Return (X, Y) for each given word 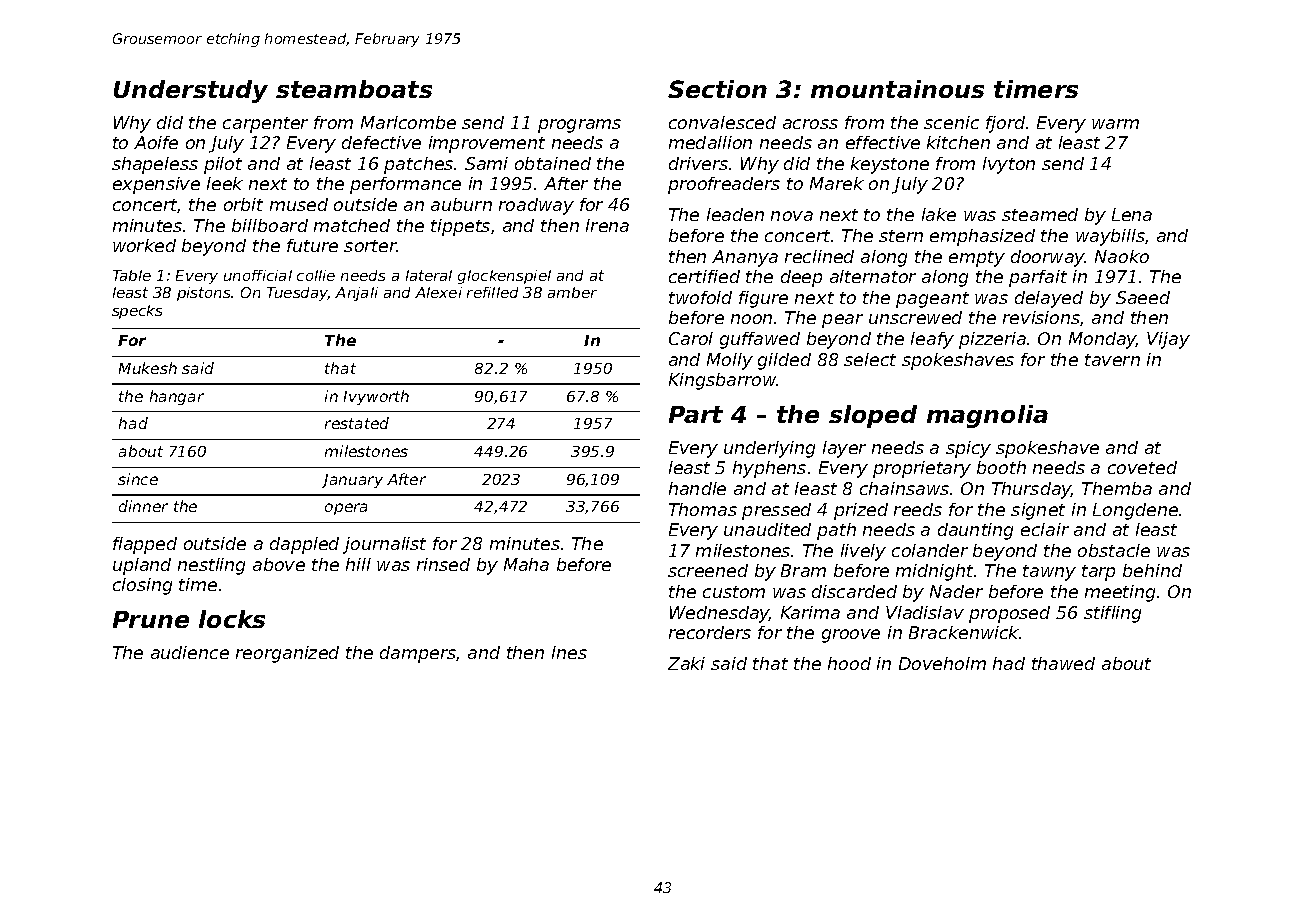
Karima (810, 612)
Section (717, 89)
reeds (918, 509)
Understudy (191, 91)
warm (1115, 124)
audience (190, 652)
